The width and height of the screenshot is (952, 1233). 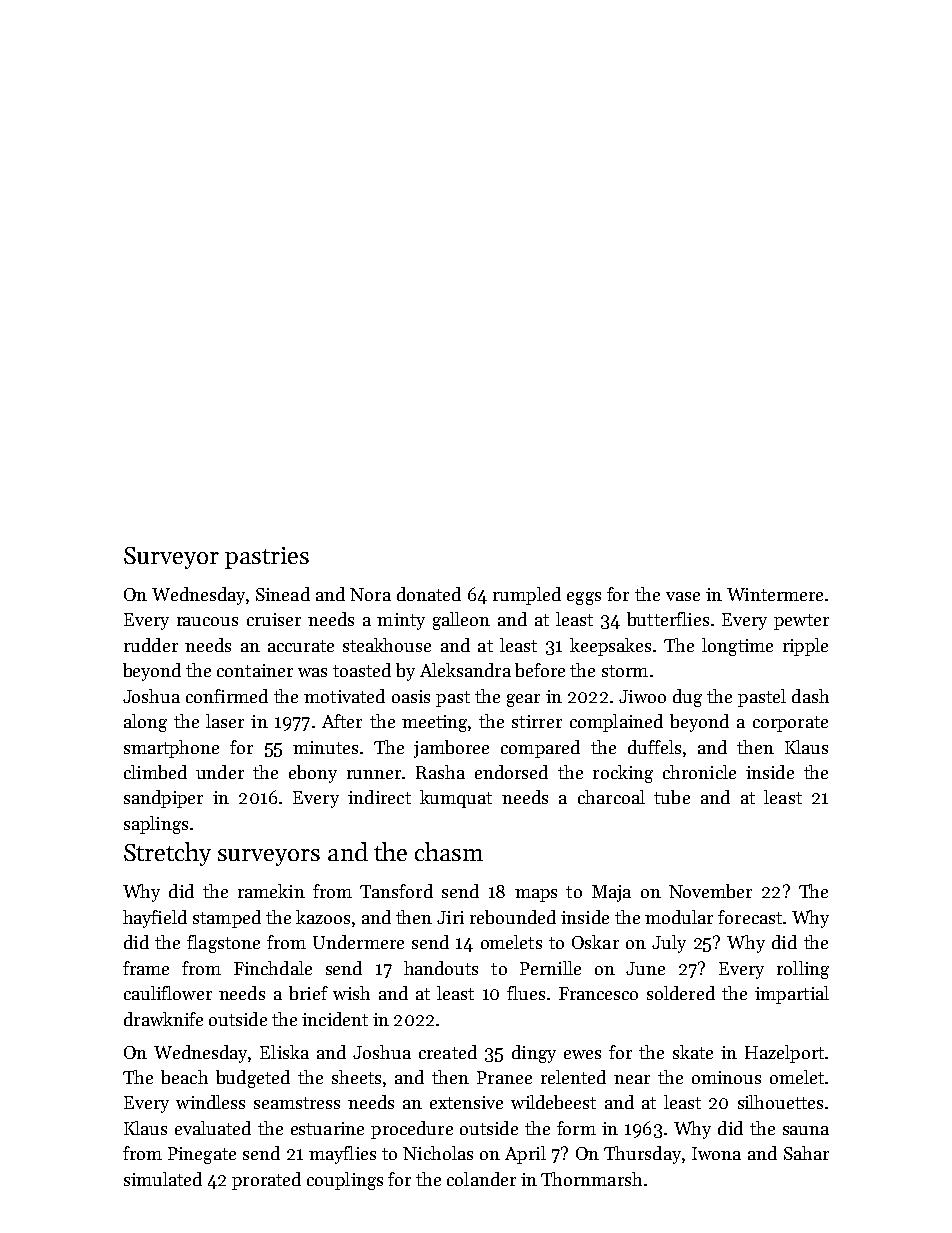 I want to click on donated, so click(x=429, y=594).
